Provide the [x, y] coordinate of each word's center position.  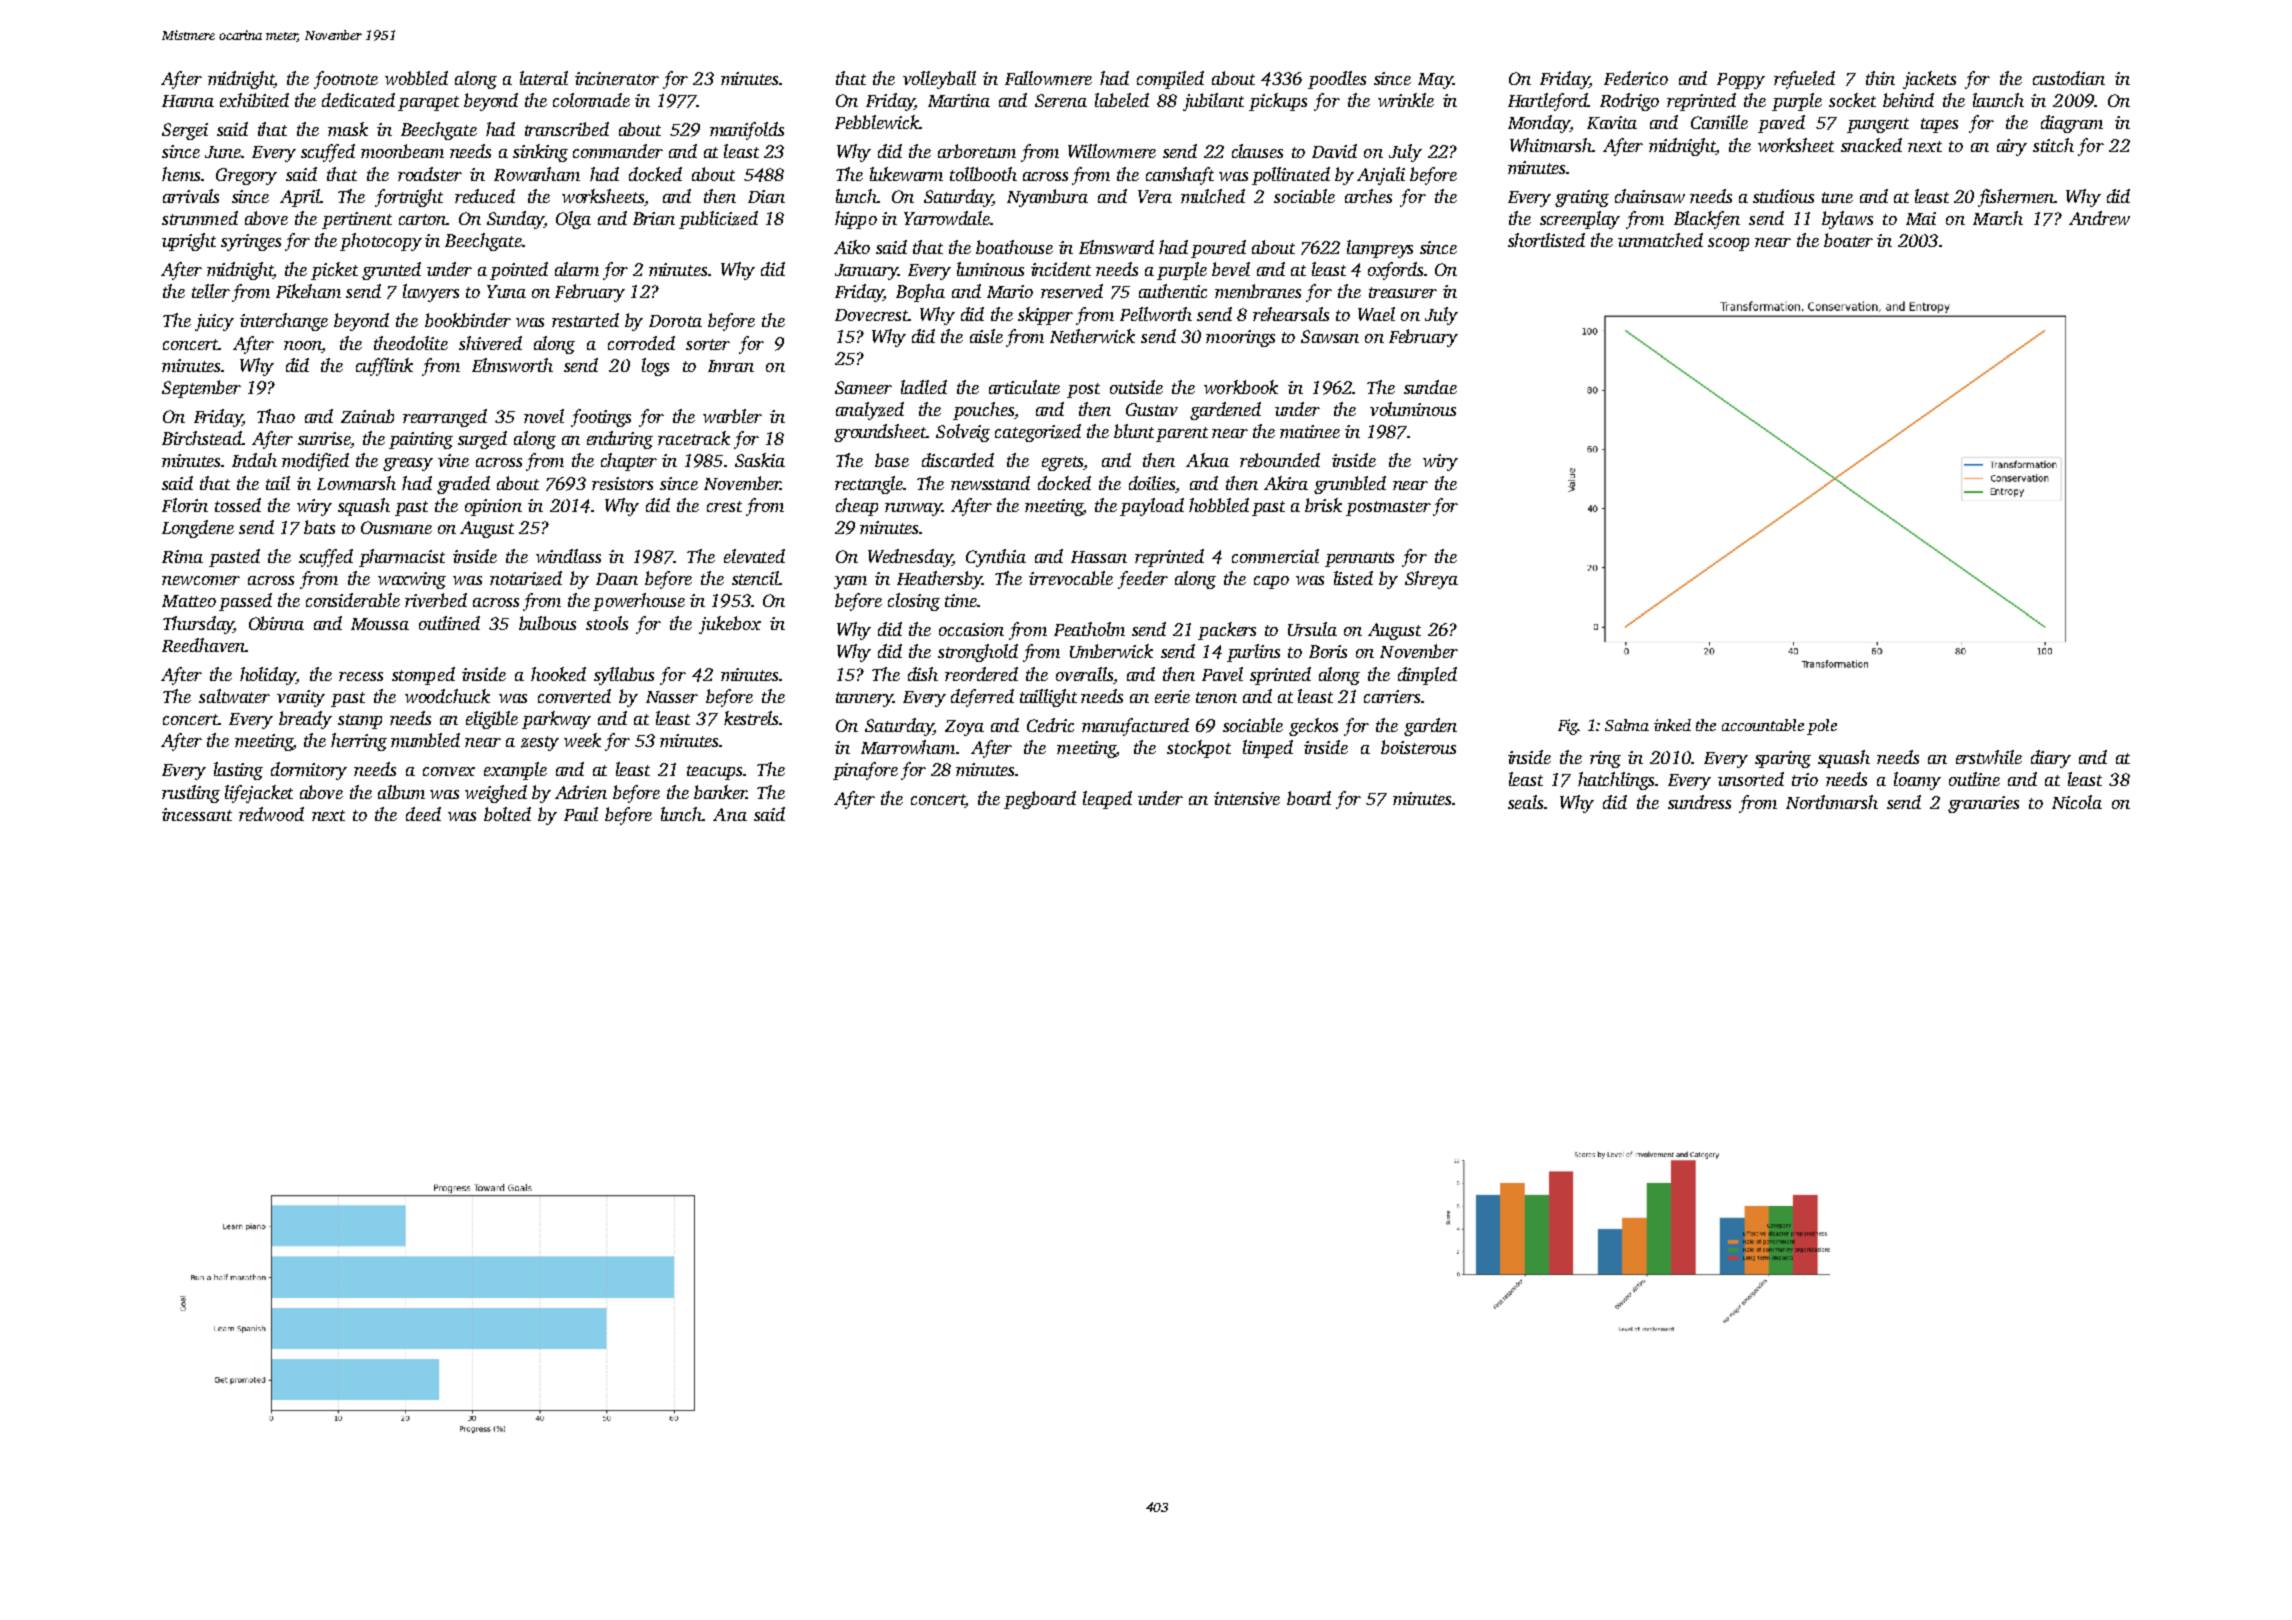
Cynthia [996, 558]
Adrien [581, 792]
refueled [1804, 80]
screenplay [1580, 220]
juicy [214, 322]
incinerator [617, 78]
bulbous [547, 623]
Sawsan [1330, 336]
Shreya [1431, 580]
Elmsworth [512, 365]
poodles [1337, 80]
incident [1061, 269]
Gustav [1152, 409]
